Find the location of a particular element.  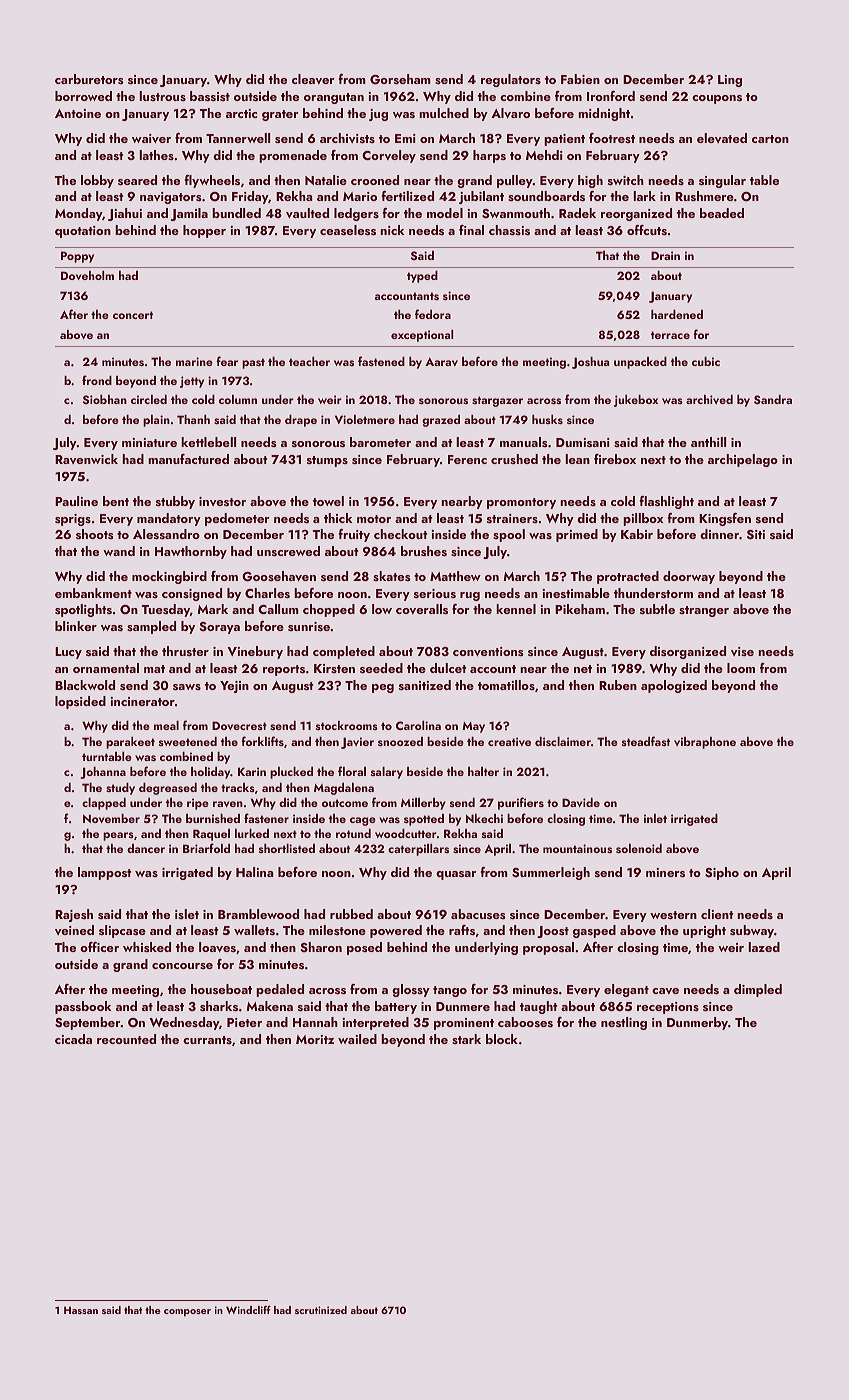

borrowed is located at coordinates (83, 96).
